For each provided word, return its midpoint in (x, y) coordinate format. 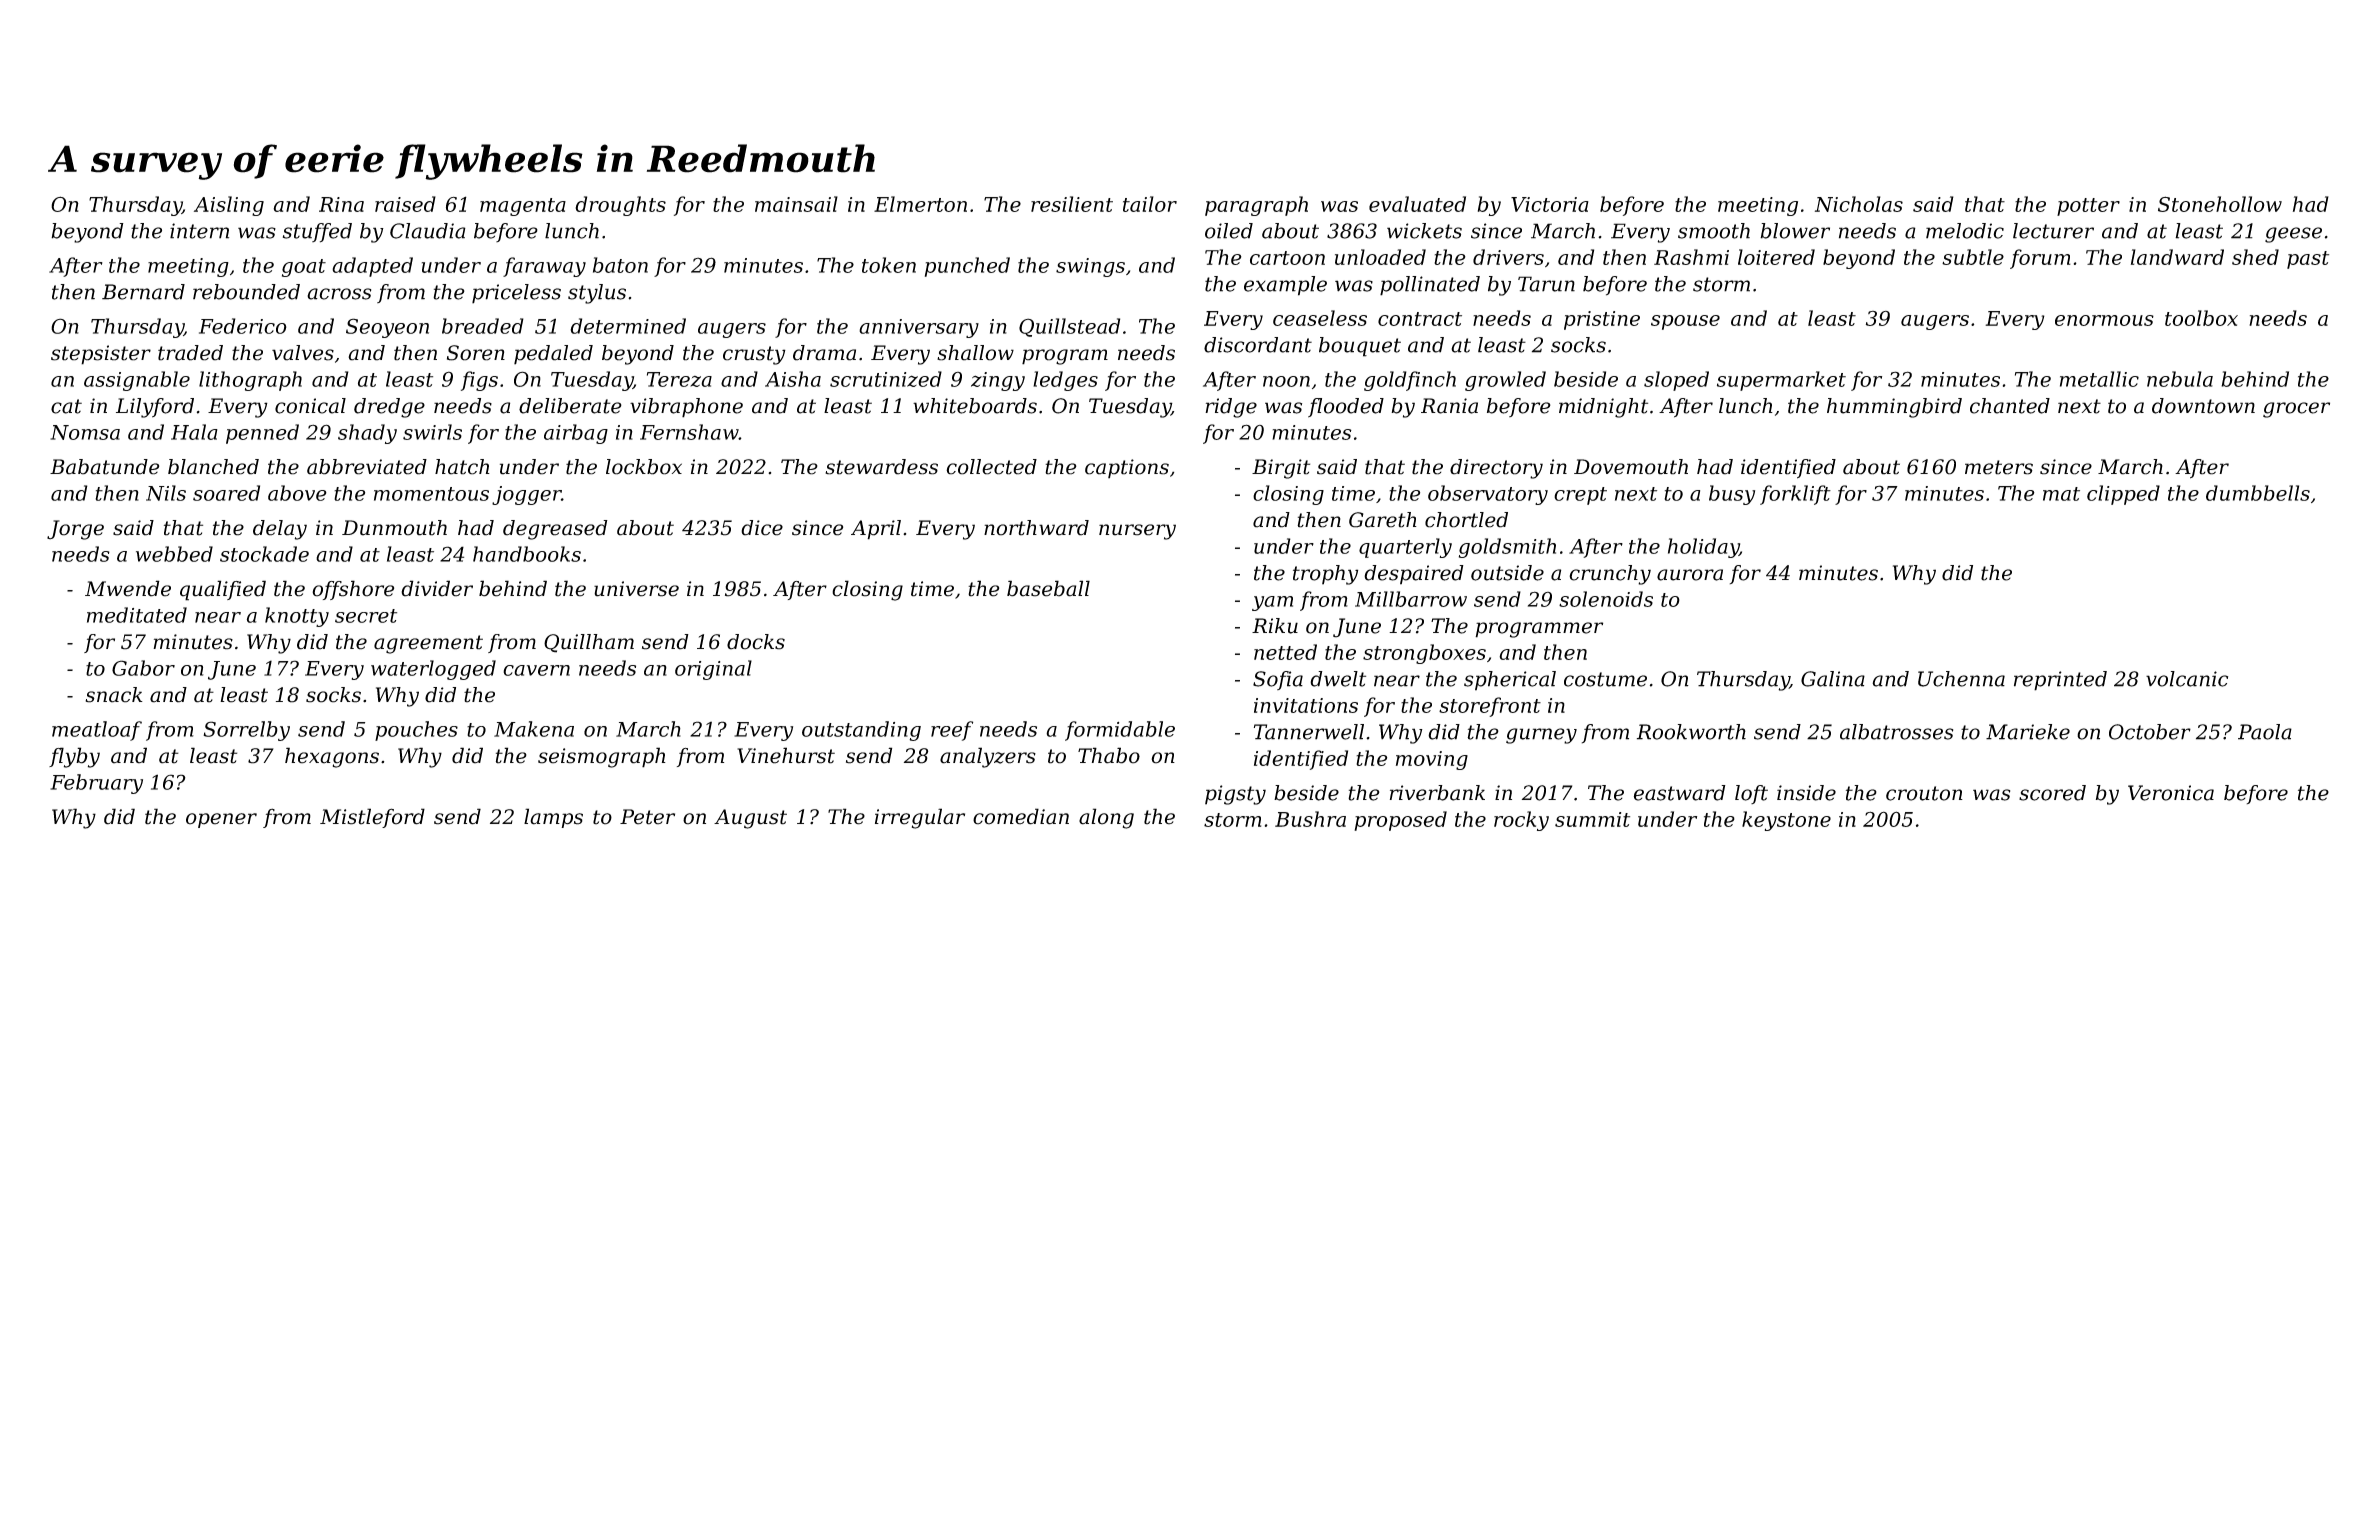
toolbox (2201, 318)
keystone (1786, 821)
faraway (544, 267)
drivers (1508, 257)
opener (221, 820)
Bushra (1310, 819)
